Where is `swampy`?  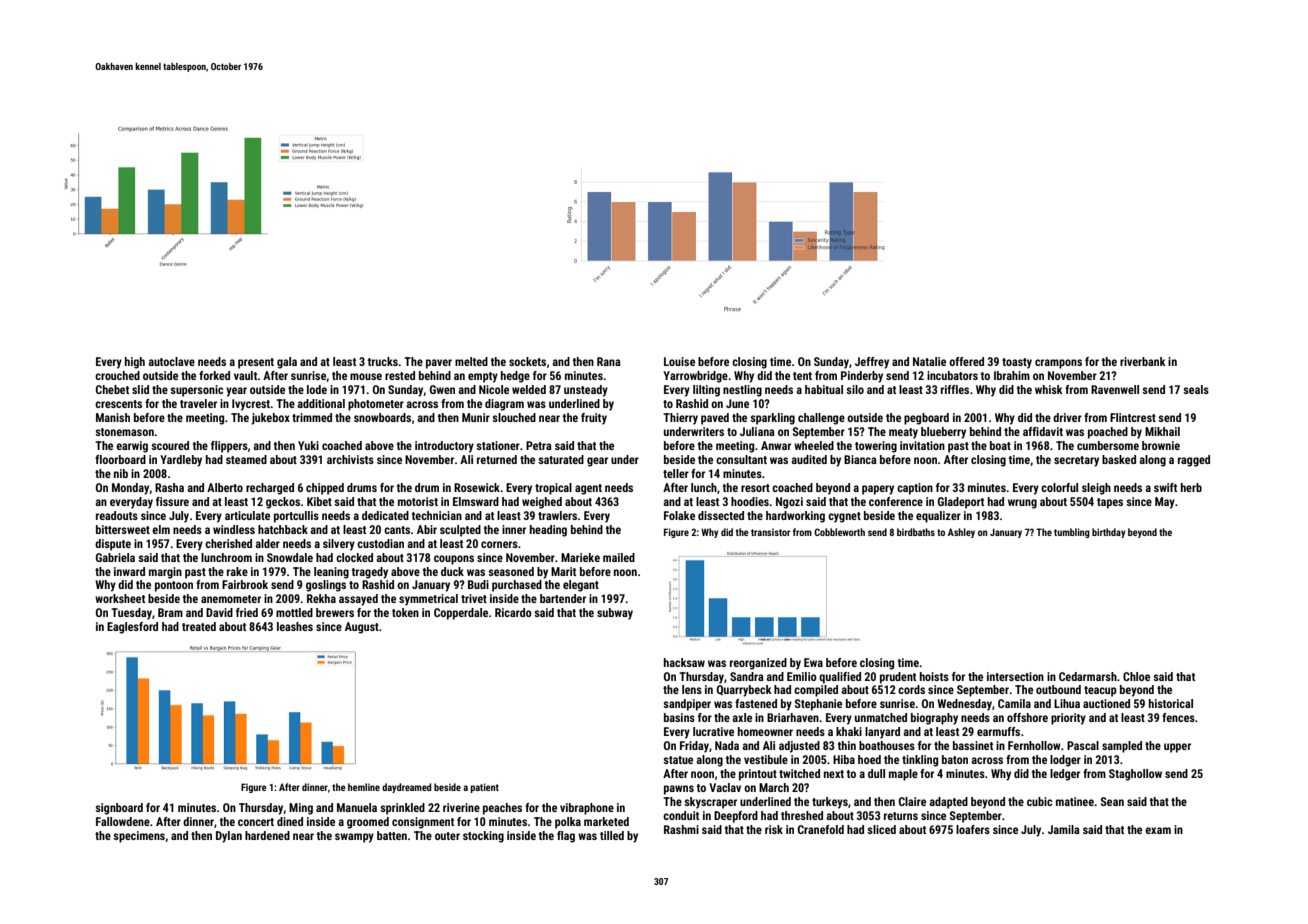
swampy is located at coordinates (354, 838).
